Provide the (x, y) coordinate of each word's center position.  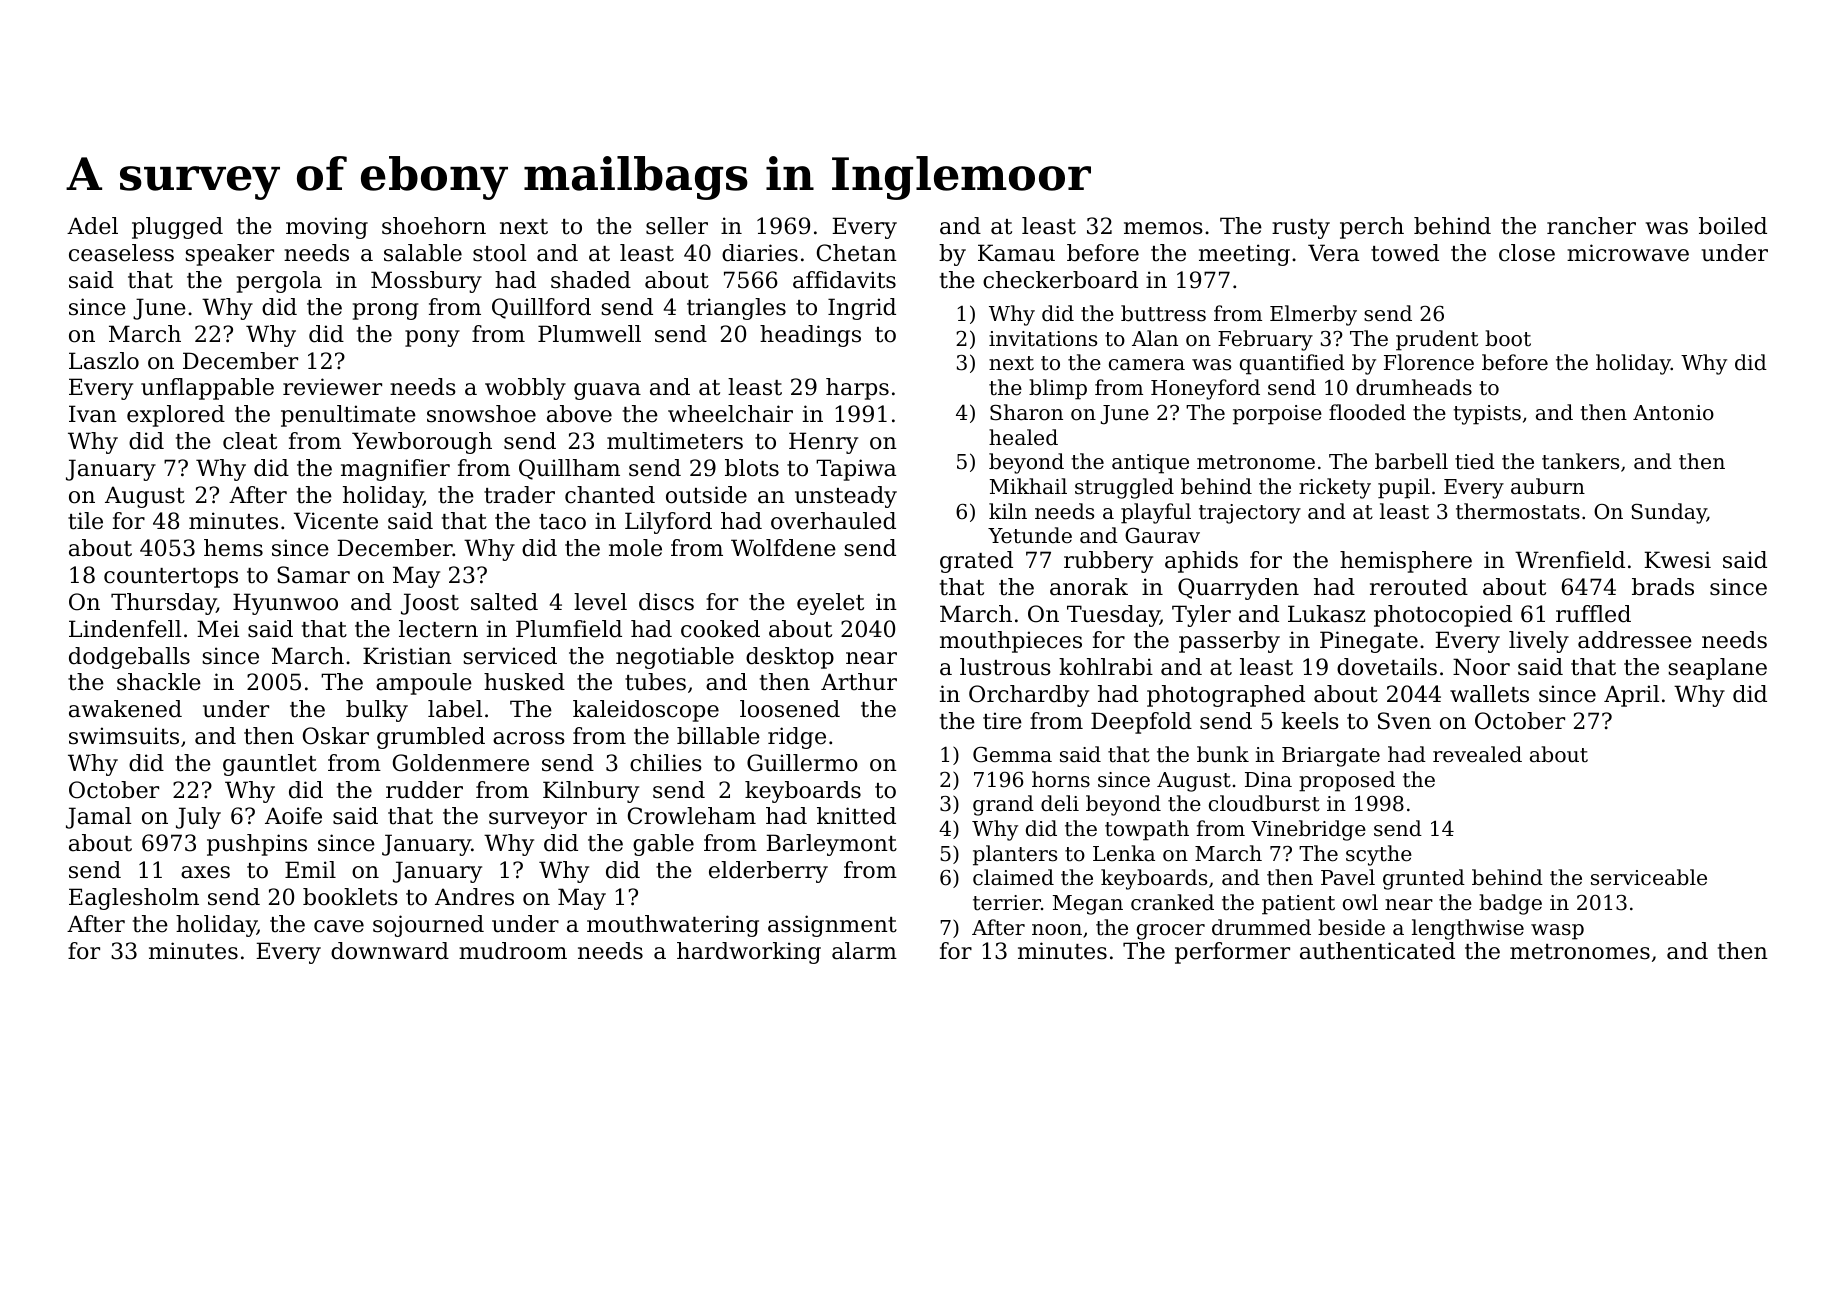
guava (607, 391)
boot (1508, 338)
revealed (1477, 754)
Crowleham (692, 816)
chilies (666, 763)
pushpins (257, 845)
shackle (159, 682)
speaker (229, 255)
